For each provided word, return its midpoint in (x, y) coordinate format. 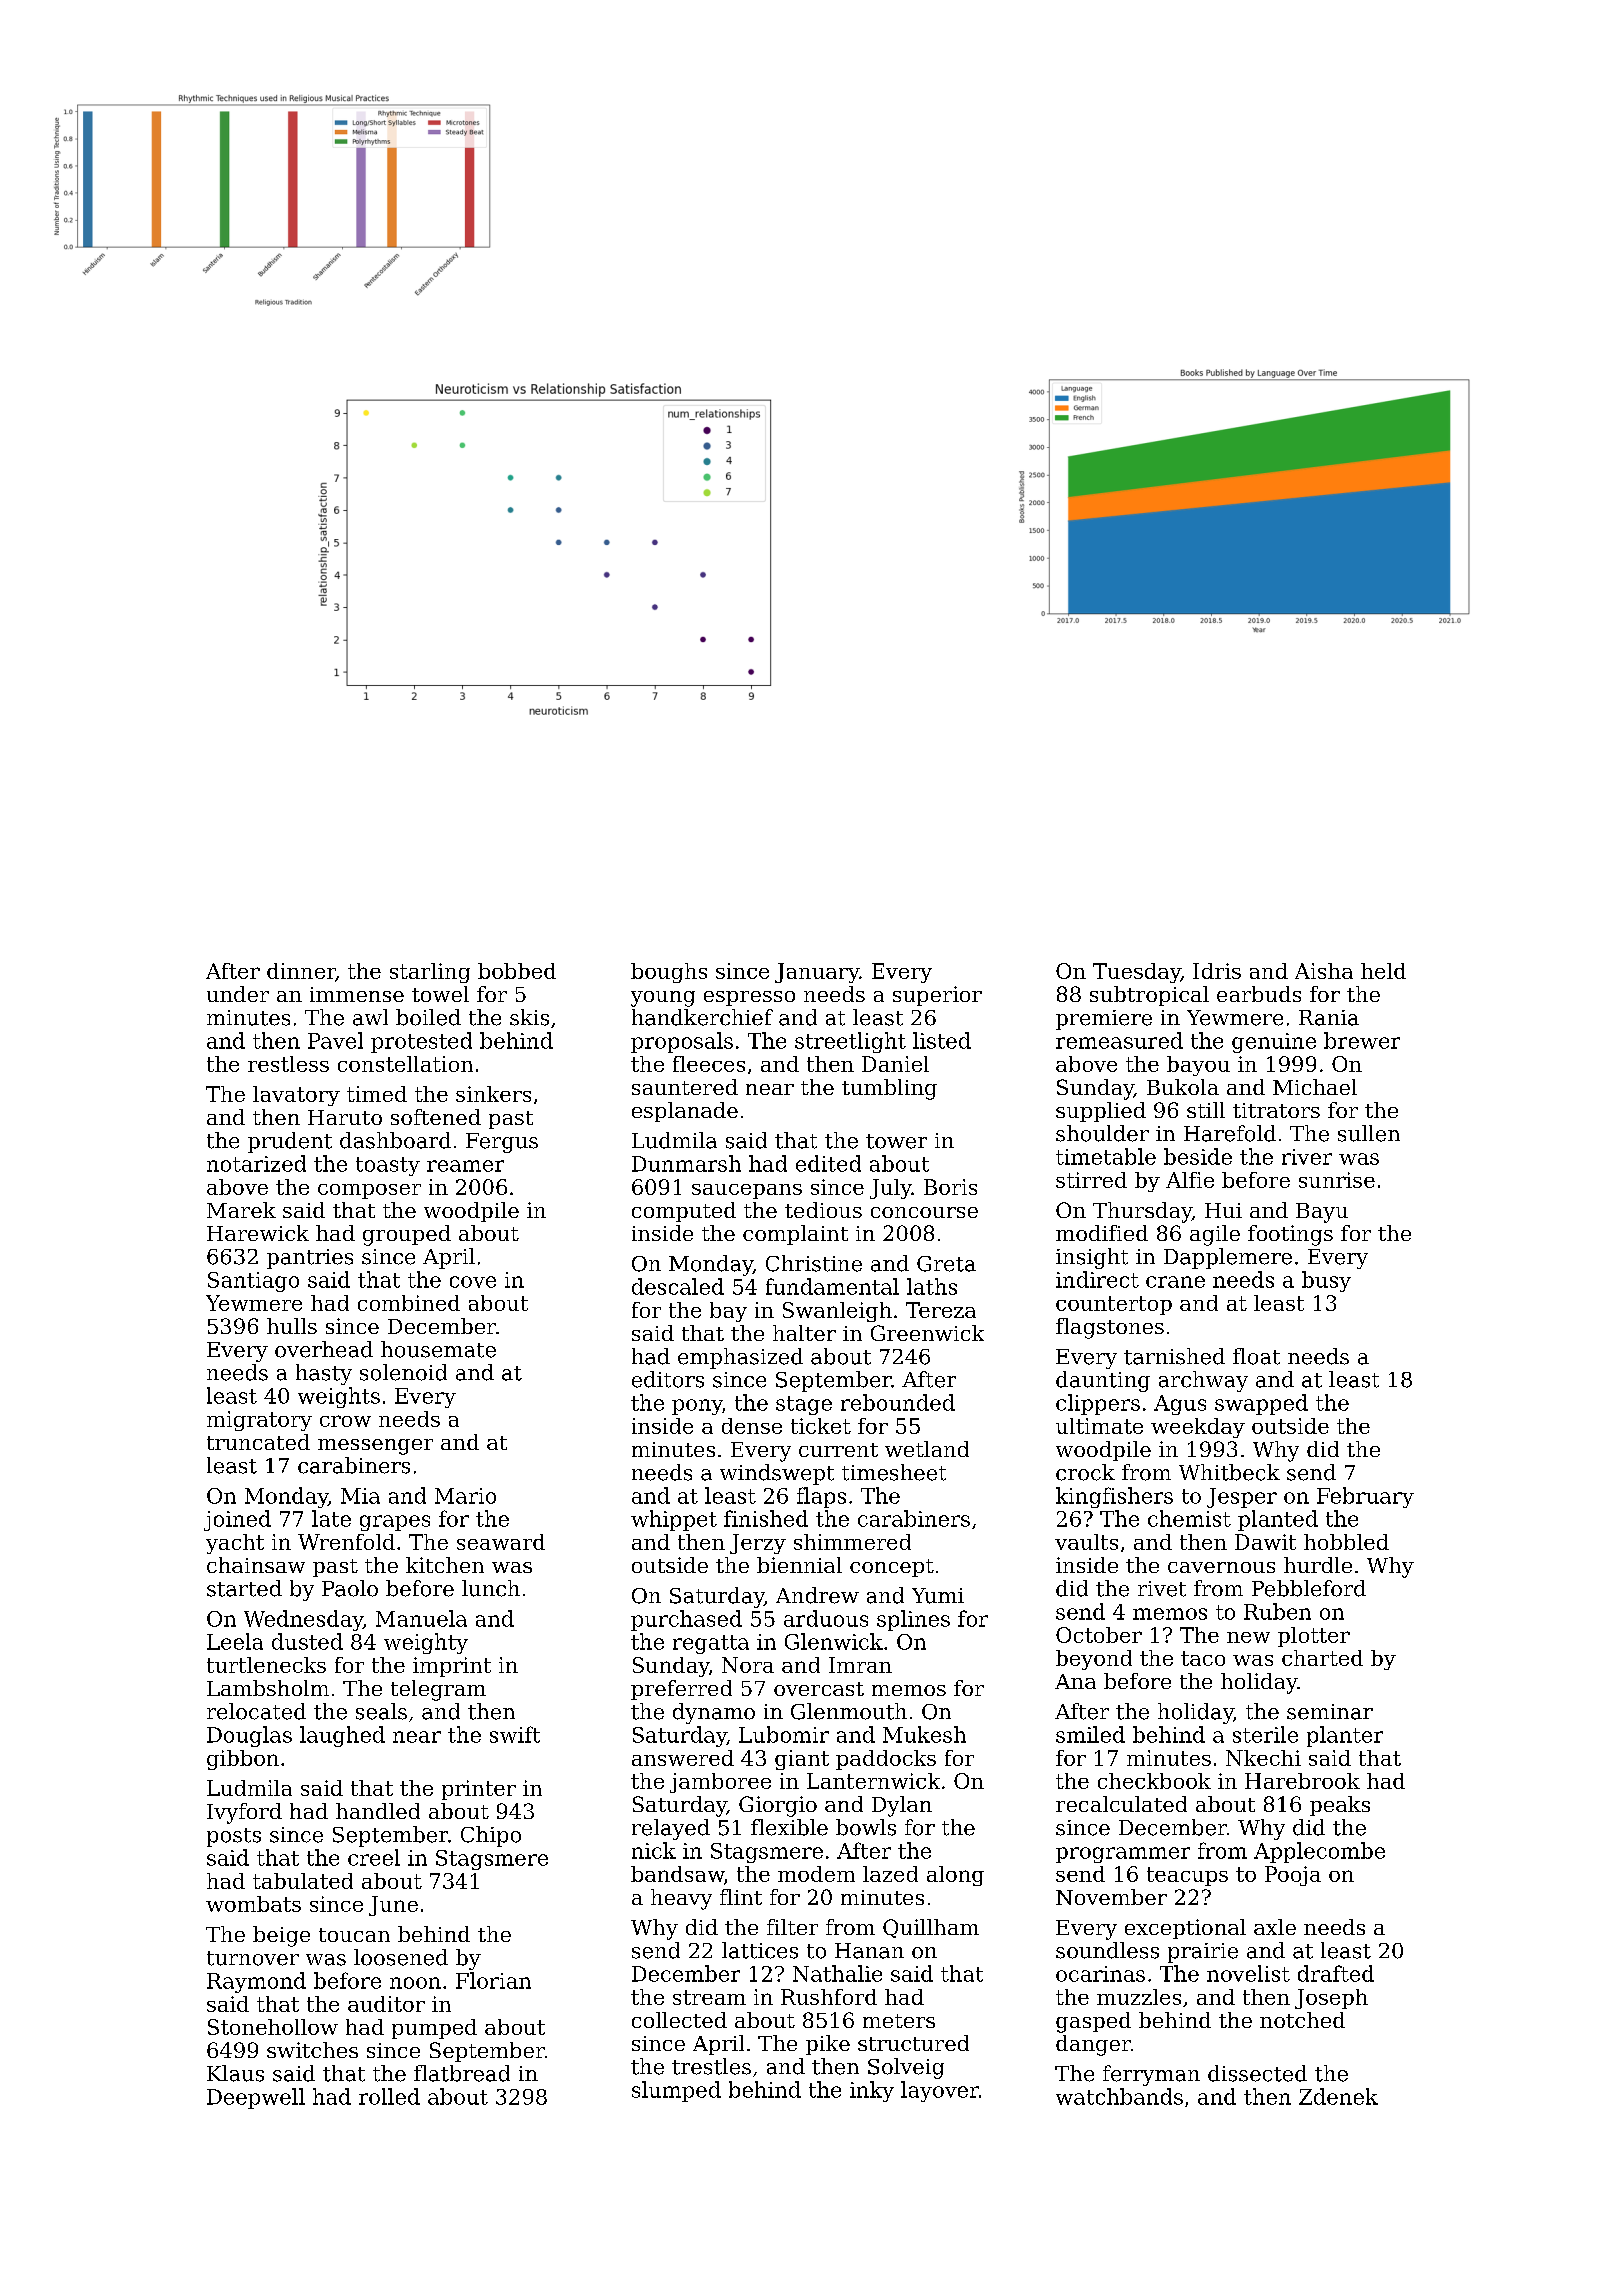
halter (804, 1333)
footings (1290, 1235)
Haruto (345, 1117)
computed (684, 1212)
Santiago (253, 1282)
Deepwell (256, 2098)
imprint (452, 1667)
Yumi (938, 1596)
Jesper (1242, 1498)
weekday (1198, 1428)
